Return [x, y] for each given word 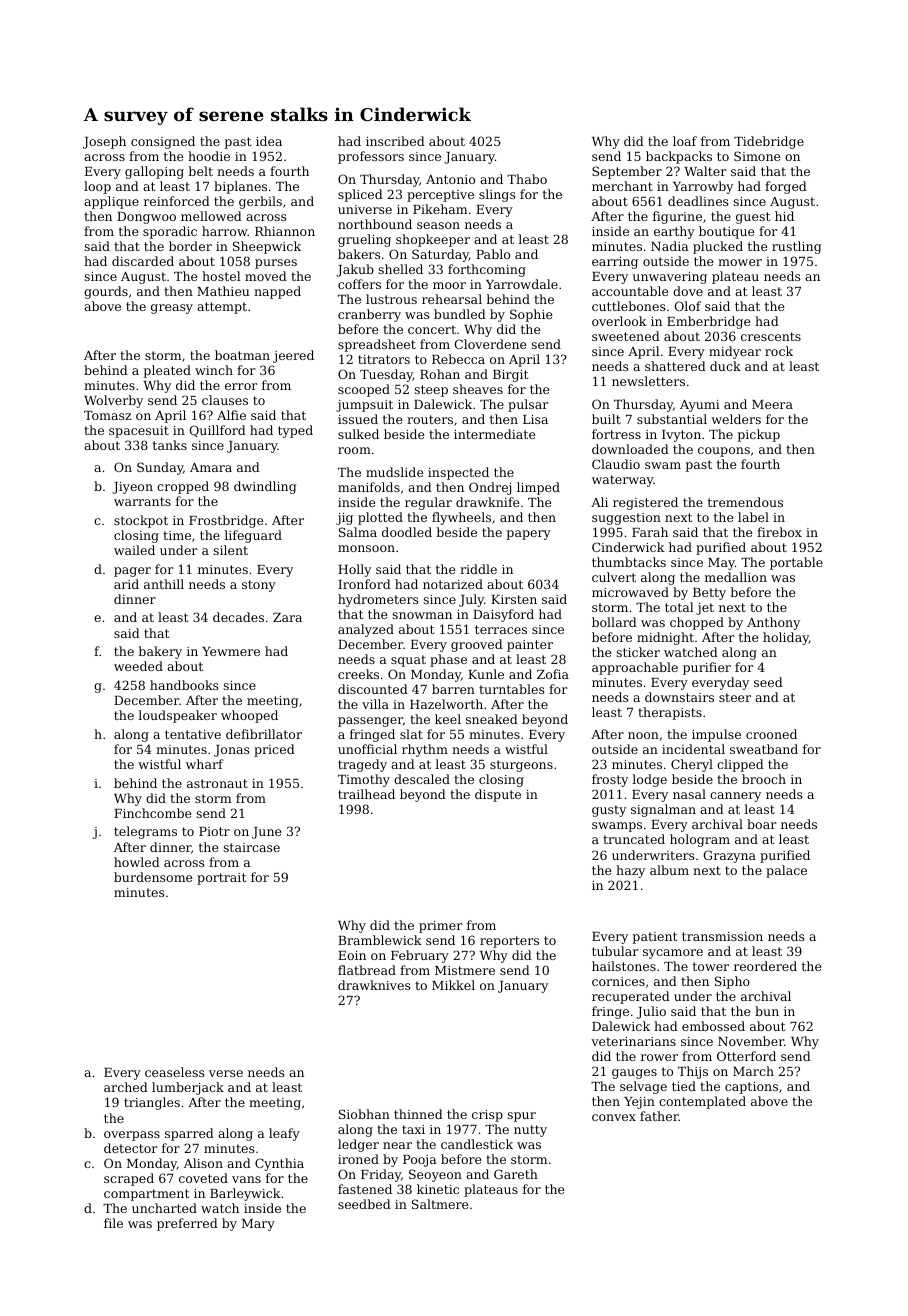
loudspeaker [177, 716]
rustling [796, 247]
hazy [630, 871]
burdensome [153, 877]
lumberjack [188, 1088]
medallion [736, 577]
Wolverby [113, 401]
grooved [477, 645]
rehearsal [452, 299]
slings [497, 195]
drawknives [374, 985]
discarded [143, 261]
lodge [649, 780]
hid [784, 216]
